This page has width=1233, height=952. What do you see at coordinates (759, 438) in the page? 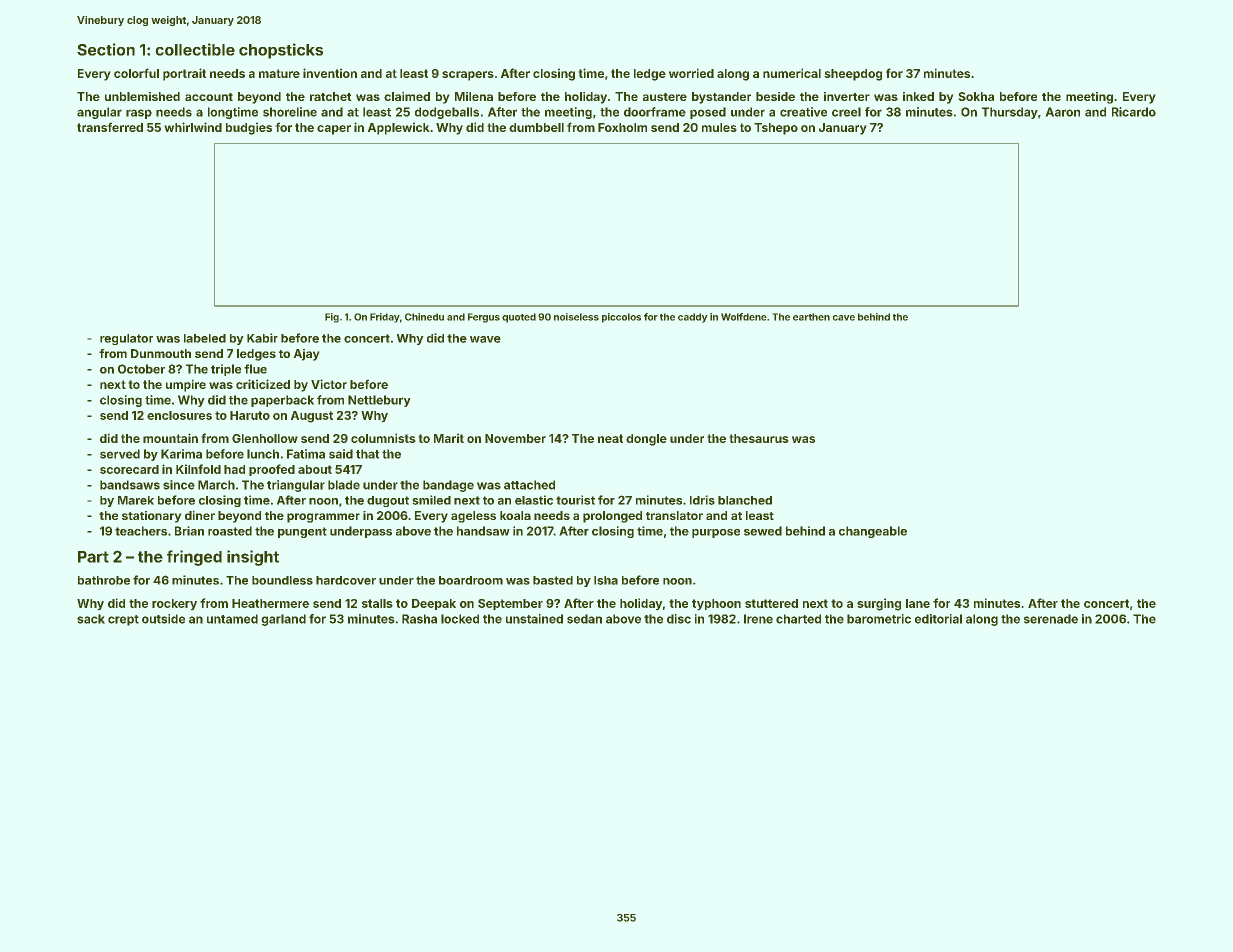
I see `thesaurus` at bounding box center [759, 438].
